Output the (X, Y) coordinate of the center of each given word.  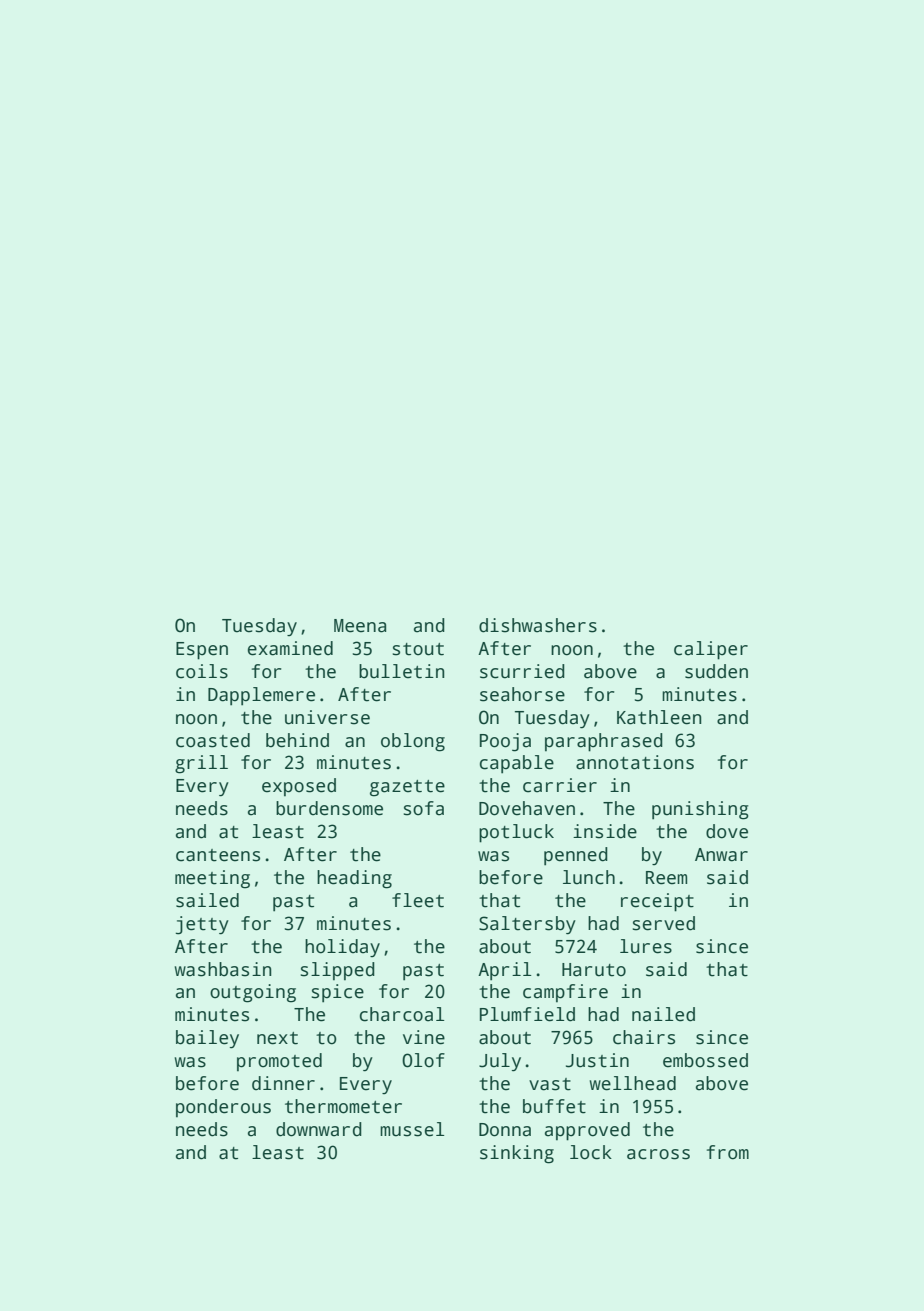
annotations (635, 762)
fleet (418, 900)
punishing (700, 810)
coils (202, 671)
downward (319, 1129)
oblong (413, 742)
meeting (212, 879)
